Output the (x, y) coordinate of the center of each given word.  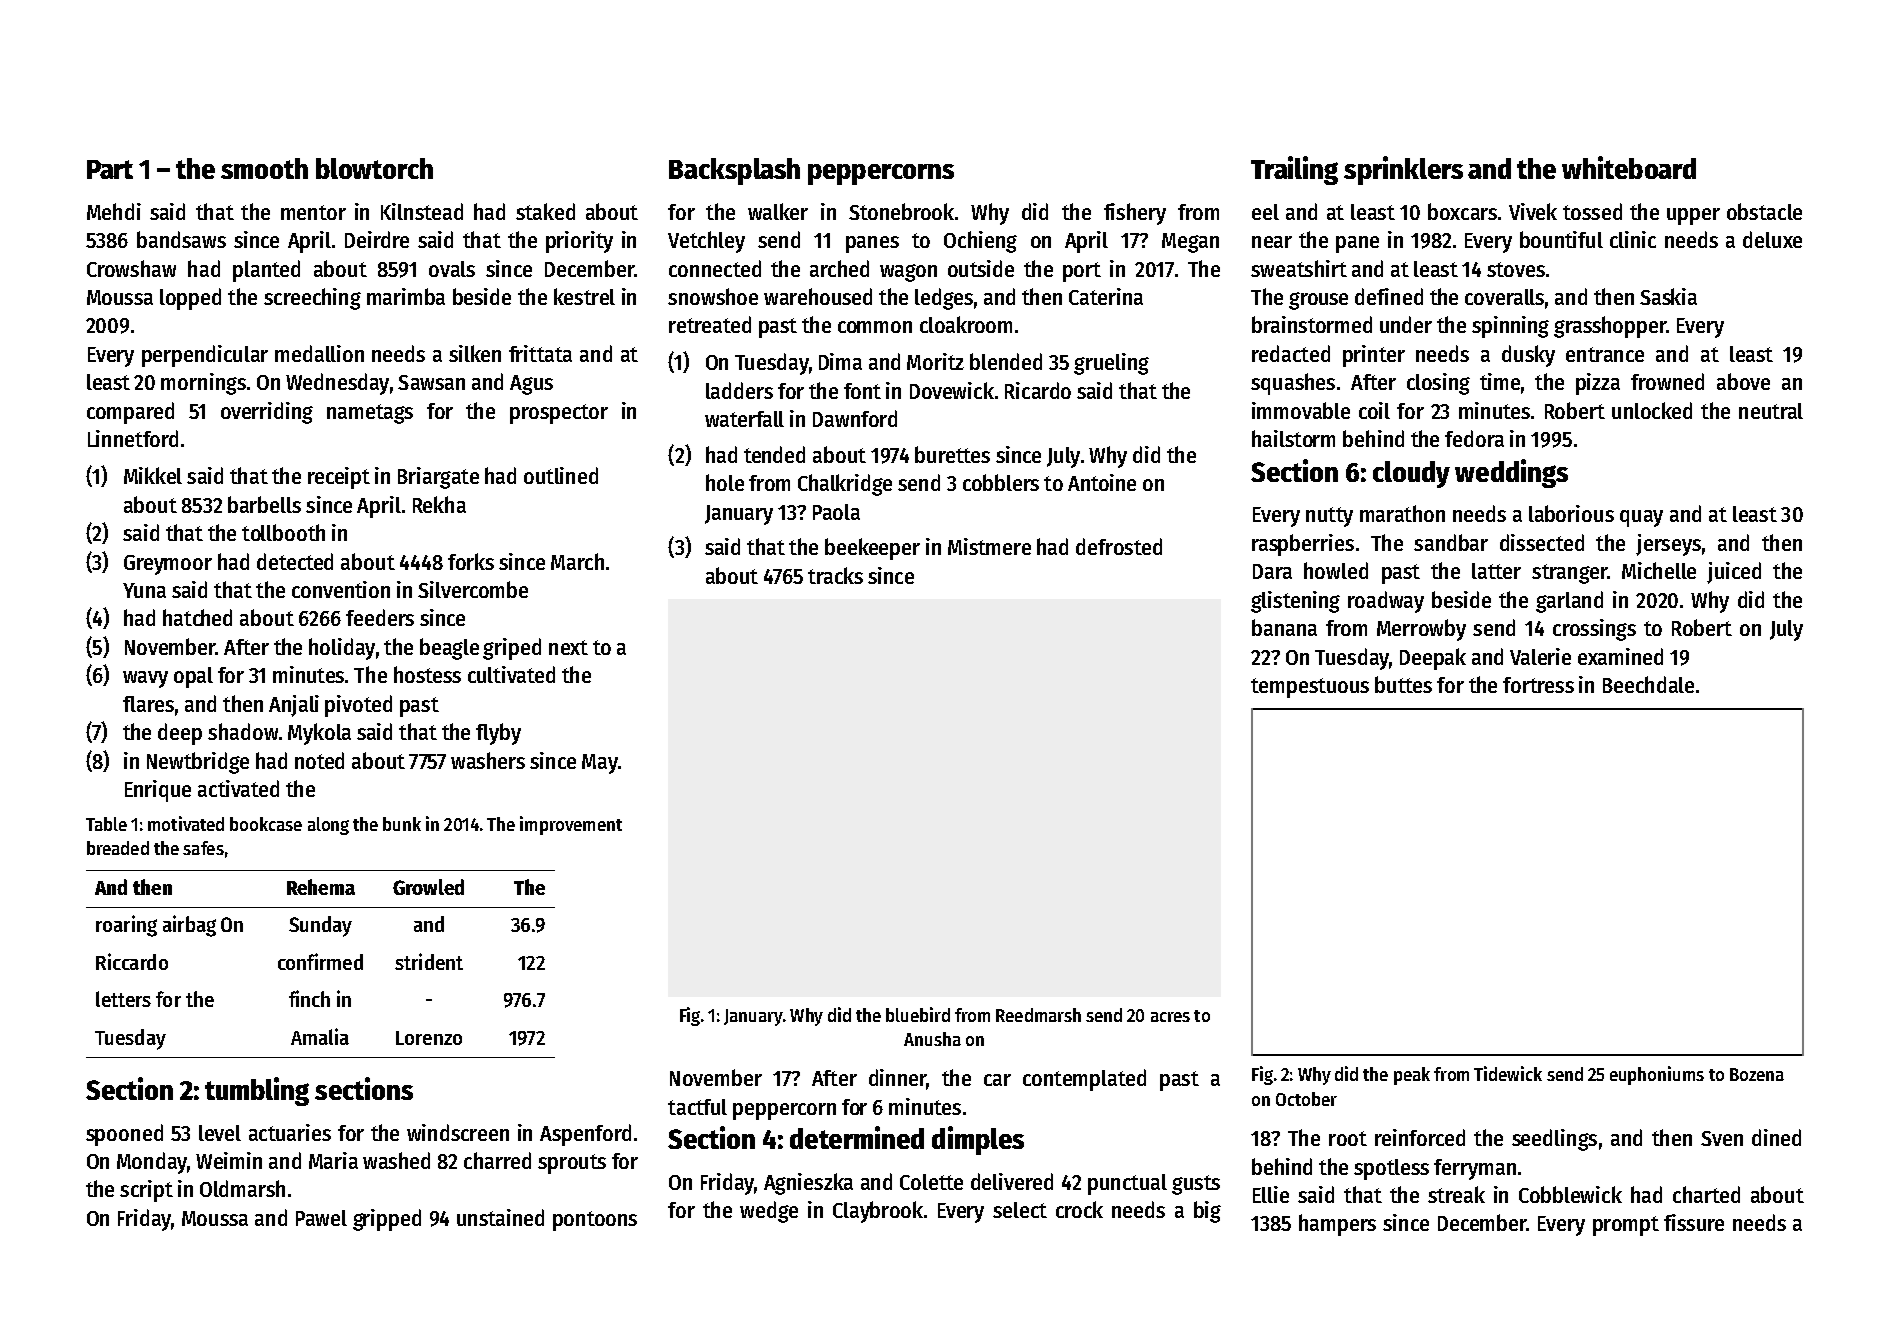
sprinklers (1403, 170)
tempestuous (1310, 688)
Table (106, 824)
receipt (339, 478)
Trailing (1294, 170)
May (600, 764)
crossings (1594, 630)
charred (497, 1160)
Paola (836, 512)
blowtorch (374, 168)
